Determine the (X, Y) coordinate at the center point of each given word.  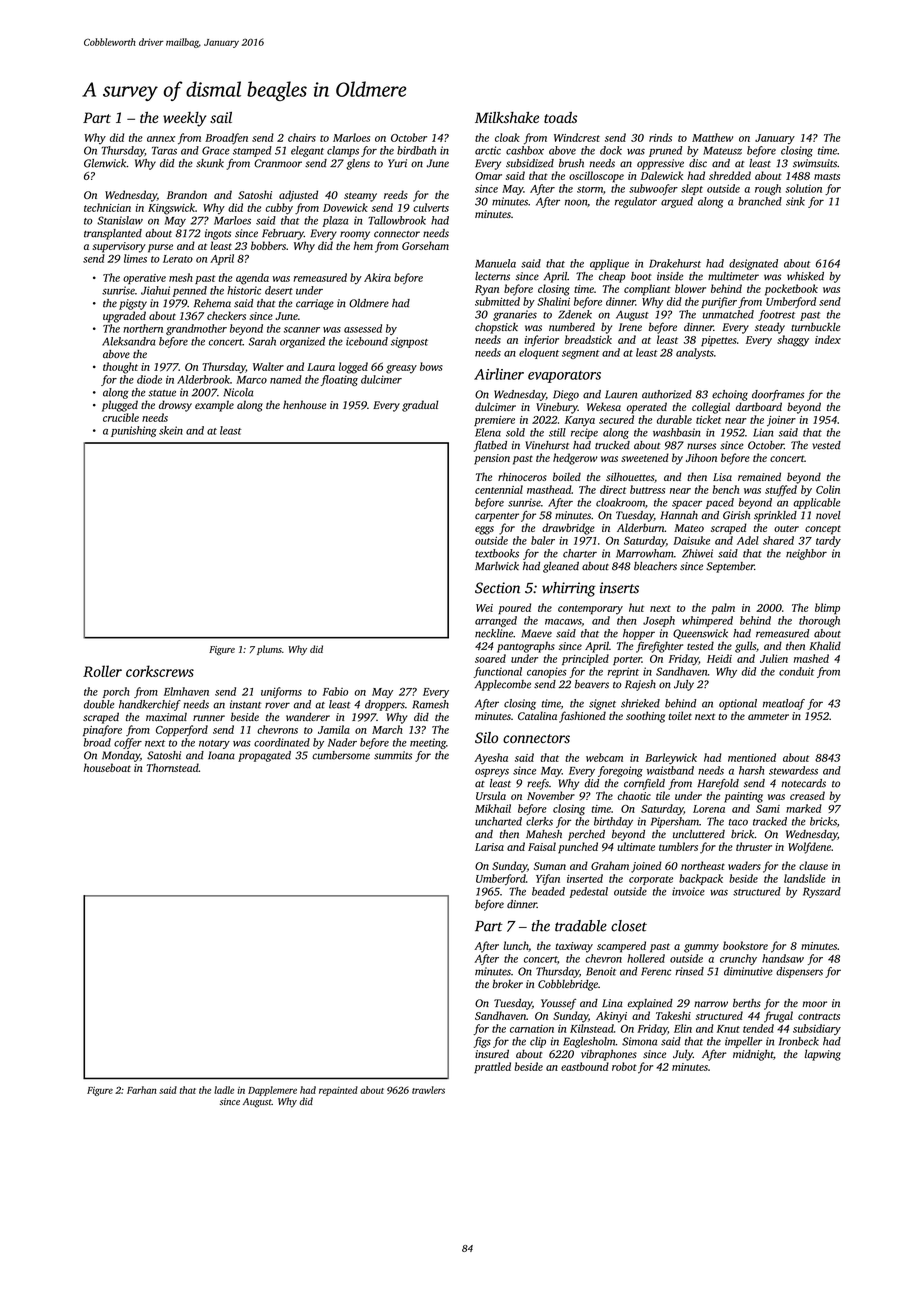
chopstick (496, 328)
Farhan (142, 1090)
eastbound (585, 1066)
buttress (647, 489)
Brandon (187, 194)
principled (585, 659)
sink (795, 201)
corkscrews (160, 671)
